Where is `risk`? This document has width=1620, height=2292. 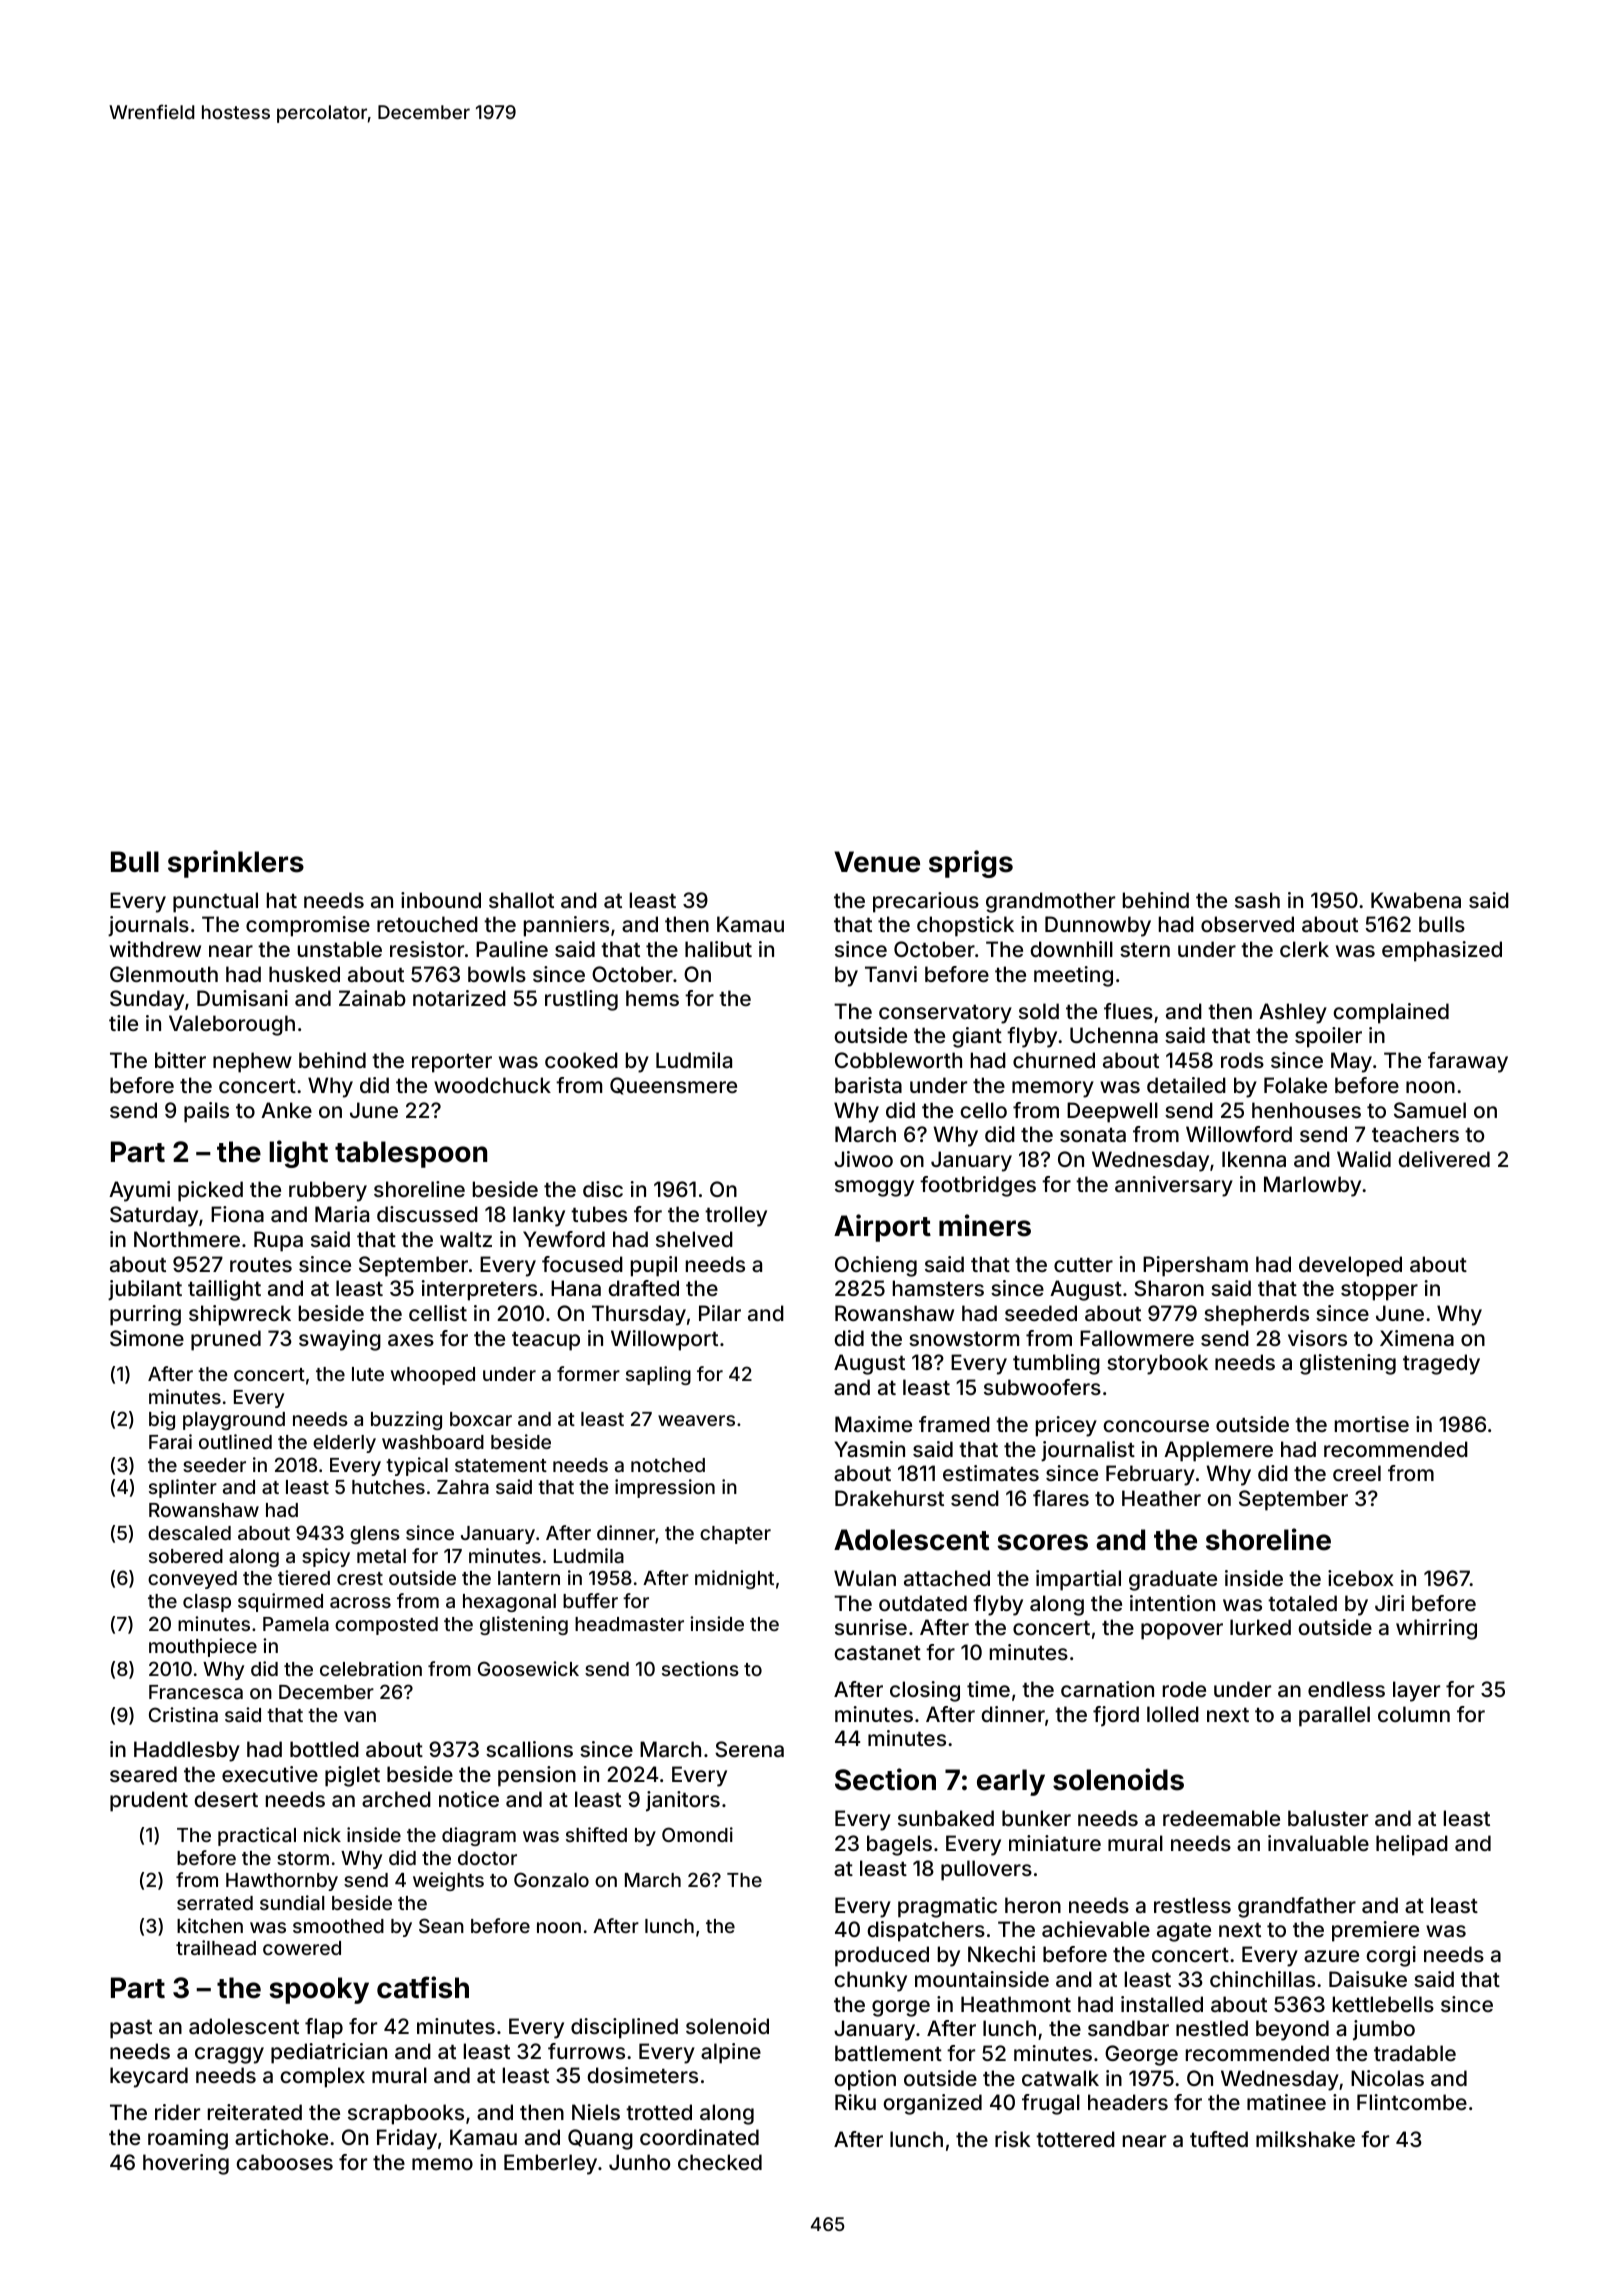 risk is located at coordinates (1012, 2139).
